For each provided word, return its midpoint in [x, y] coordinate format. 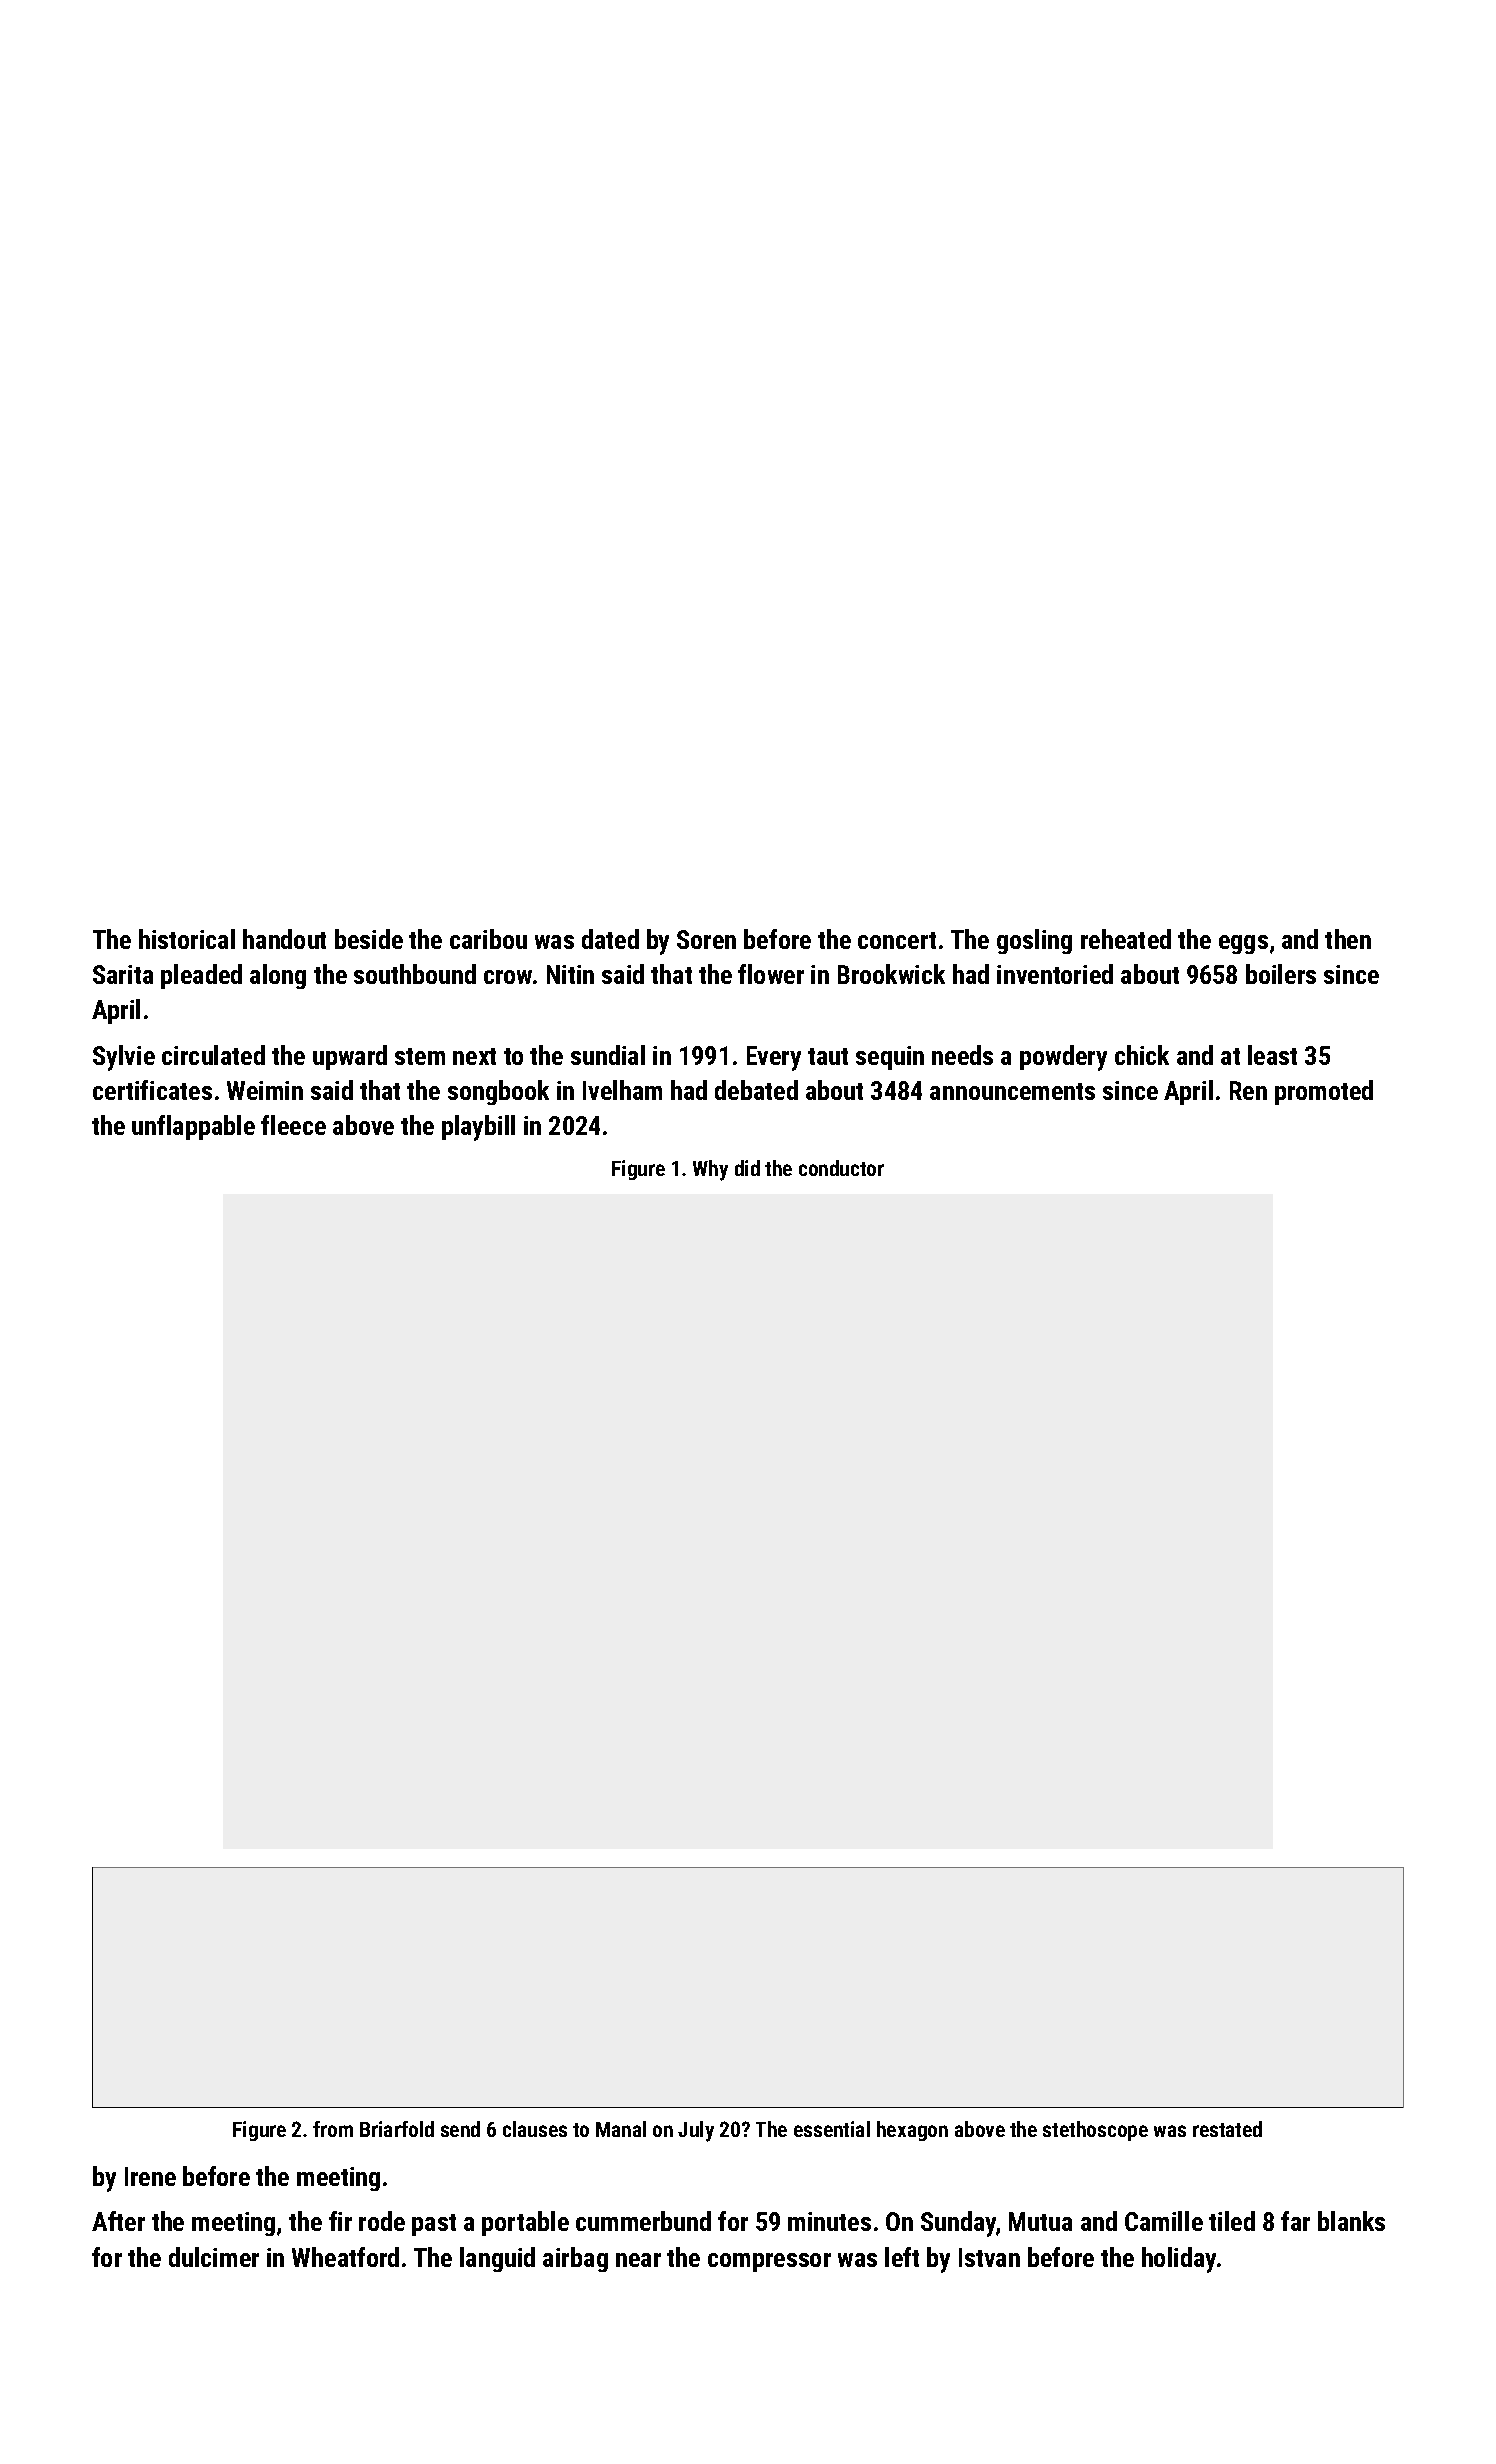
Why [710, 1170]
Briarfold [397, 2129]
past [434, 2225]
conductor [841, 1168]
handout [284, 939]
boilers [1281, 974]
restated [1227, 2129]
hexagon [912, 2131]
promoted [1324, 1092]
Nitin [570, 974]
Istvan [989, 2257]
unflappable [193, 1127]
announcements [1012, 1091]
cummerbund [643, 2221]
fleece [293, 1125]
